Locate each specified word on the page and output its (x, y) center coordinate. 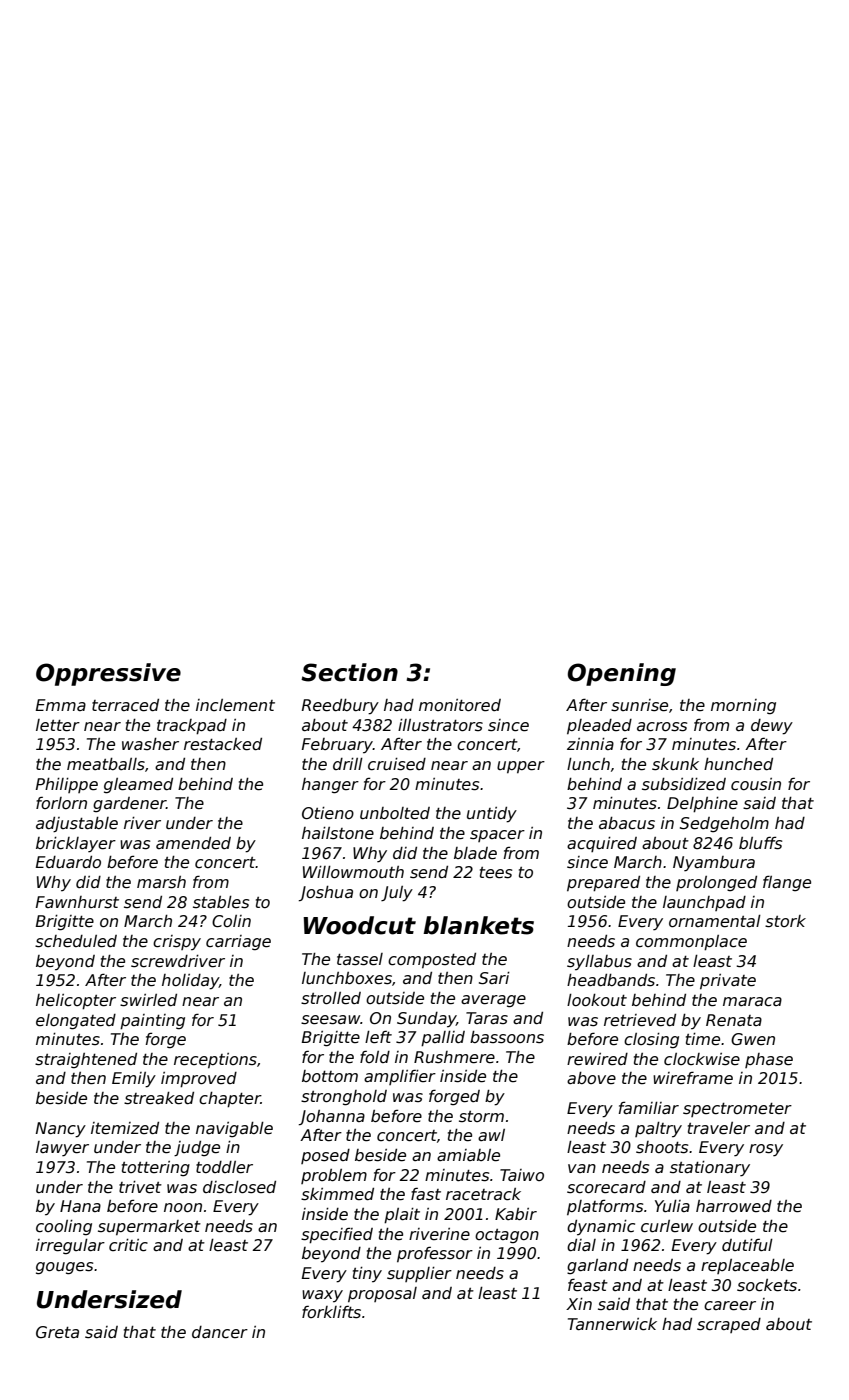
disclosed (239, 1187)
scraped (729, 1325)
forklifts (331, 1312)
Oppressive (108, 674)
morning (743, 707)
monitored (460, 705)
